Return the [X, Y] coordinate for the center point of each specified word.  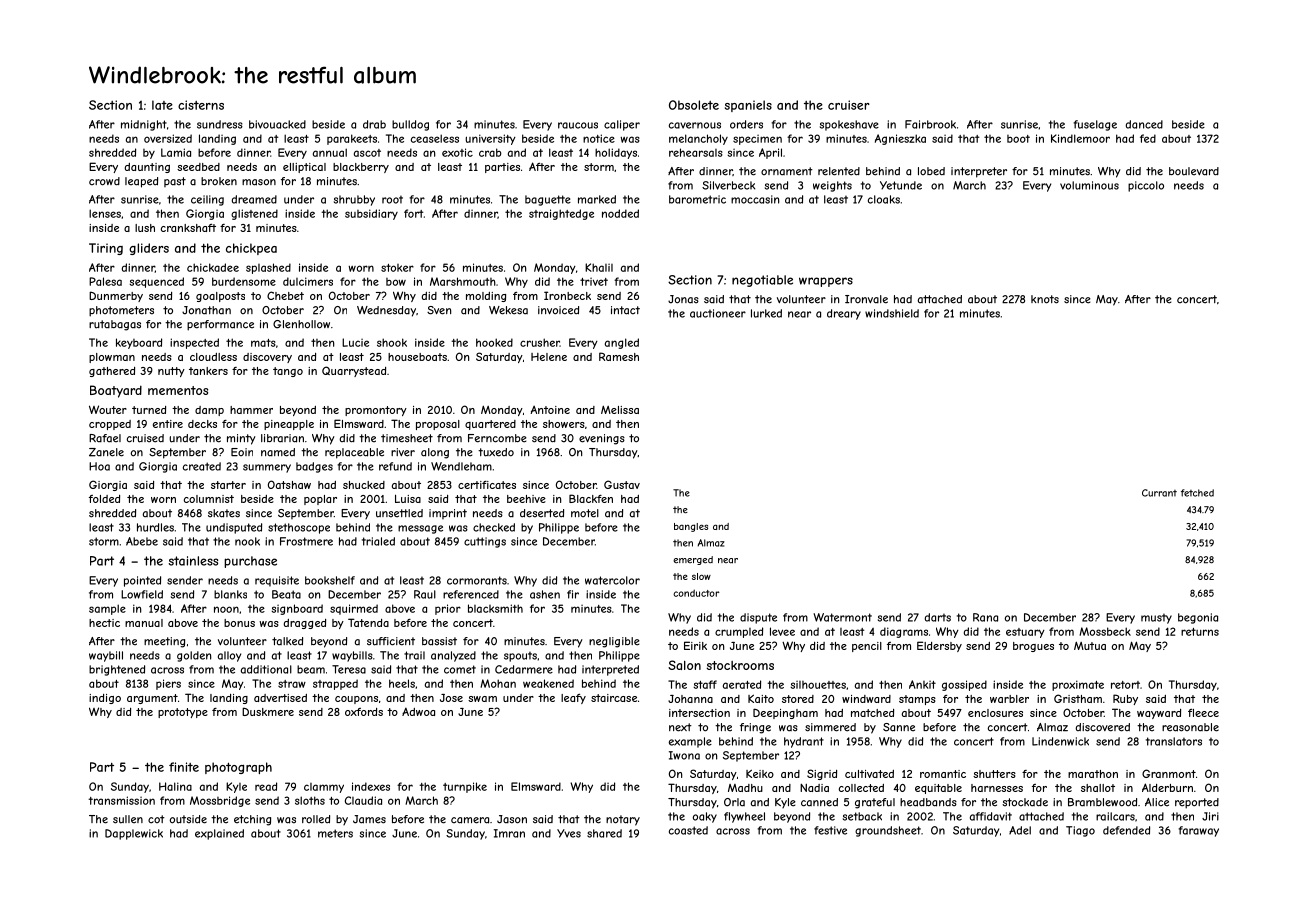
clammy [324, 788]
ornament [787, 171]
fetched [1197, 493]
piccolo [1146, 186]
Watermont [842, 617]
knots [1045, 299]
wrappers [826, 282]
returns [1200, 632]
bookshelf [330, 580]
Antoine [550, 409]
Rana [985, 617]
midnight [144, 125]
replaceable [354, 453]
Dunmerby [116, 296]
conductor [696, 593]
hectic [104, 623]
